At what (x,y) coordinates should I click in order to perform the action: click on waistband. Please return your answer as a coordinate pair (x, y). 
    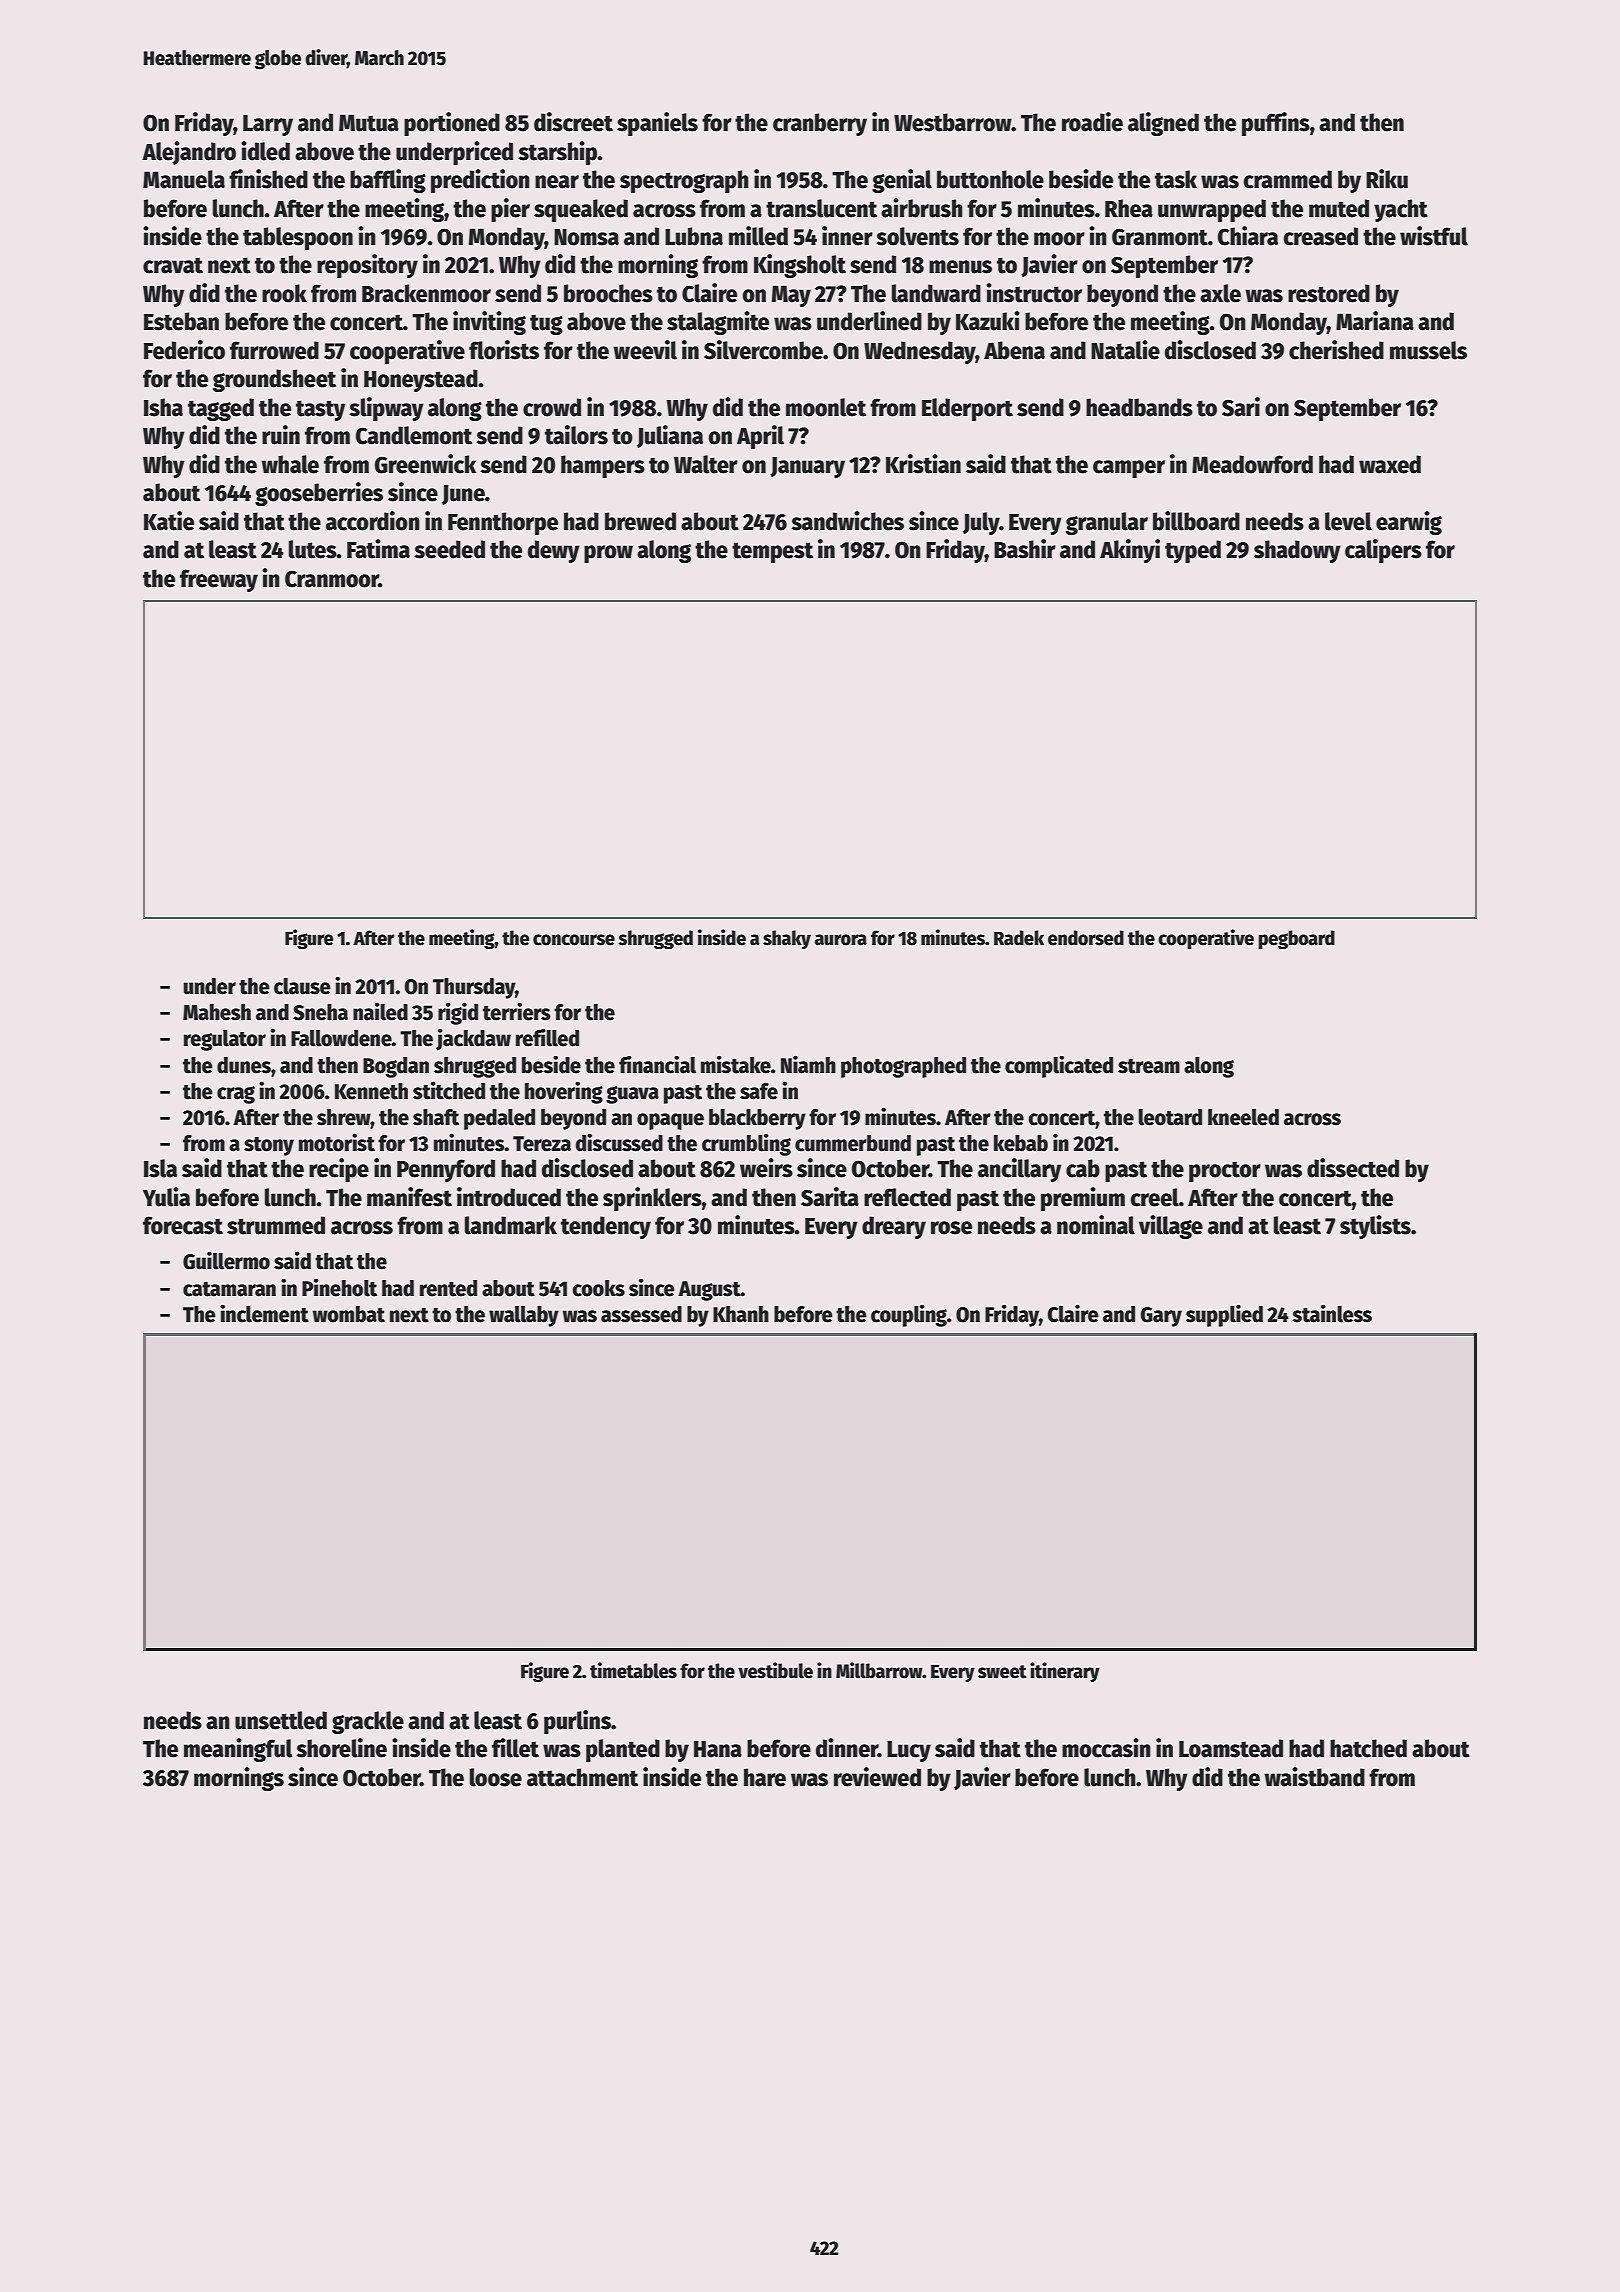
    Looking at the image, I should click on (1314, 1777).
